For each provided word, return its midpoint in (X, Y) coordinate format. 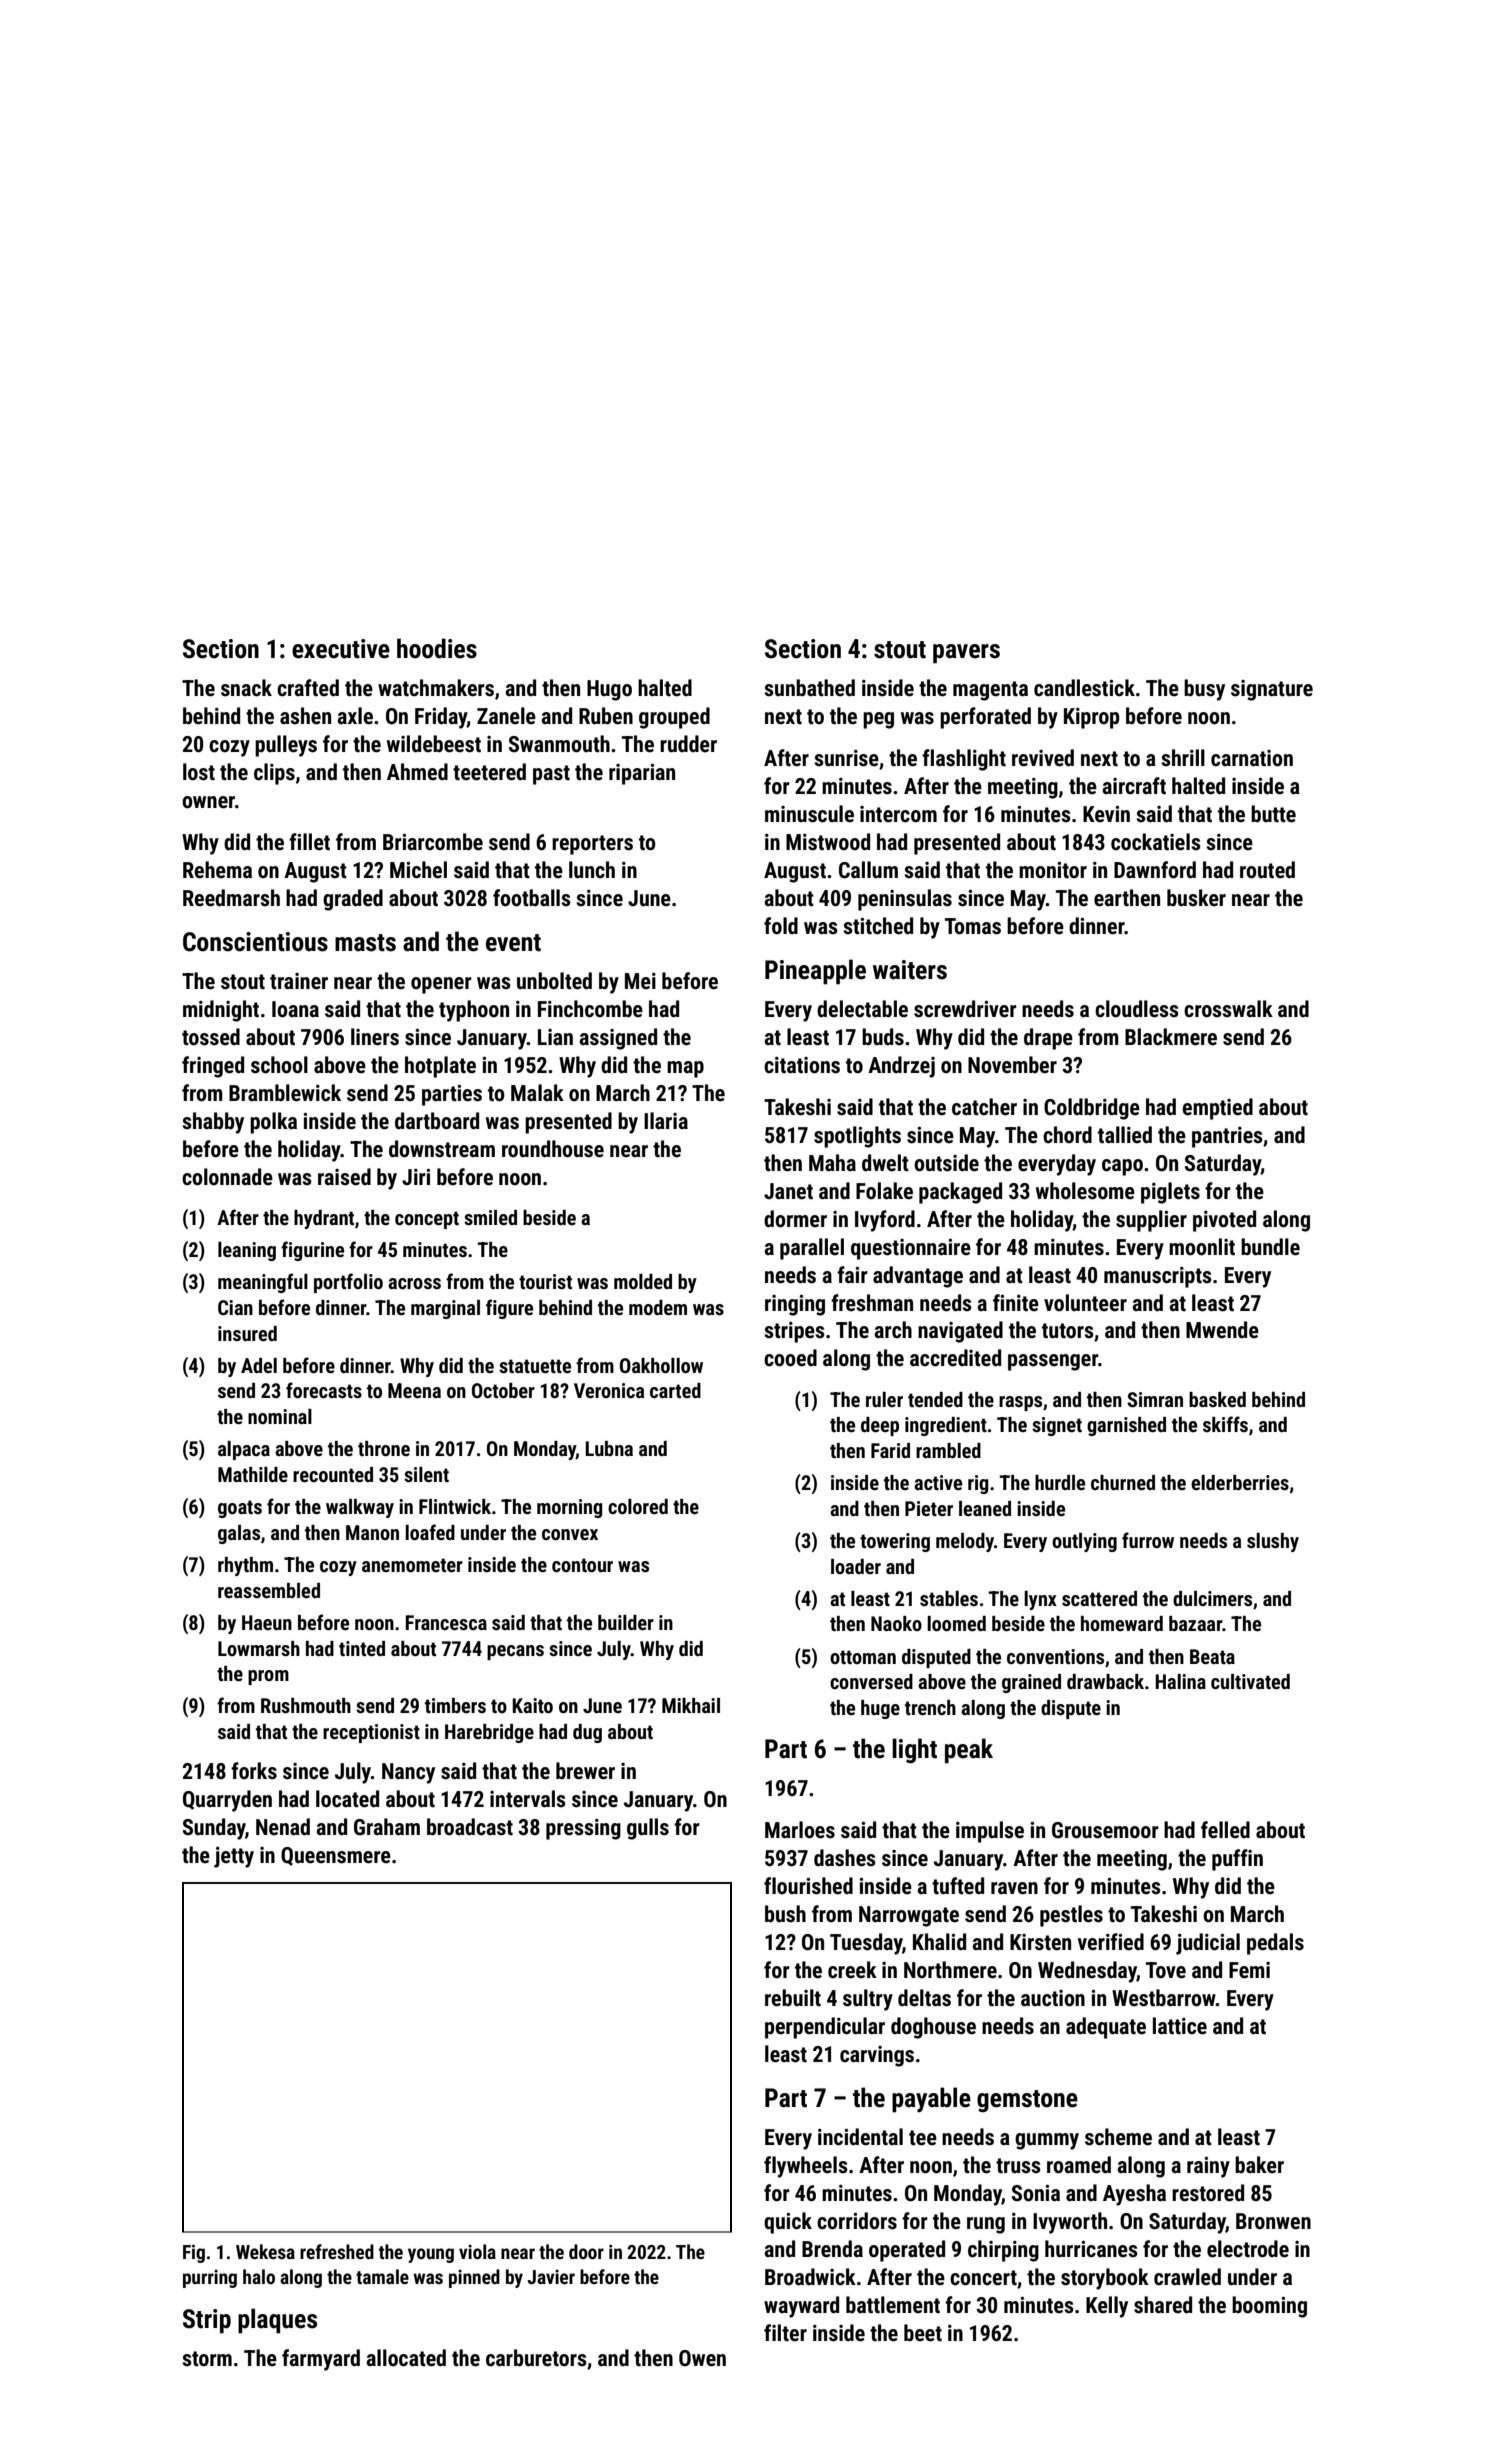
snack (246, 688)
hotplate (440, 1067)
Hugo (609, 690)
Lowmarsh (259, 1648)
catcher (984, 1107)
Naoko (896, 1623)
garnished (1126, 1426)
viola (477, 2251)
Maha (832, 1162)
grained (1031, 1683)
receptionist (371, 1733)
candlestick (1084, 688)
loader (856, 1566)
